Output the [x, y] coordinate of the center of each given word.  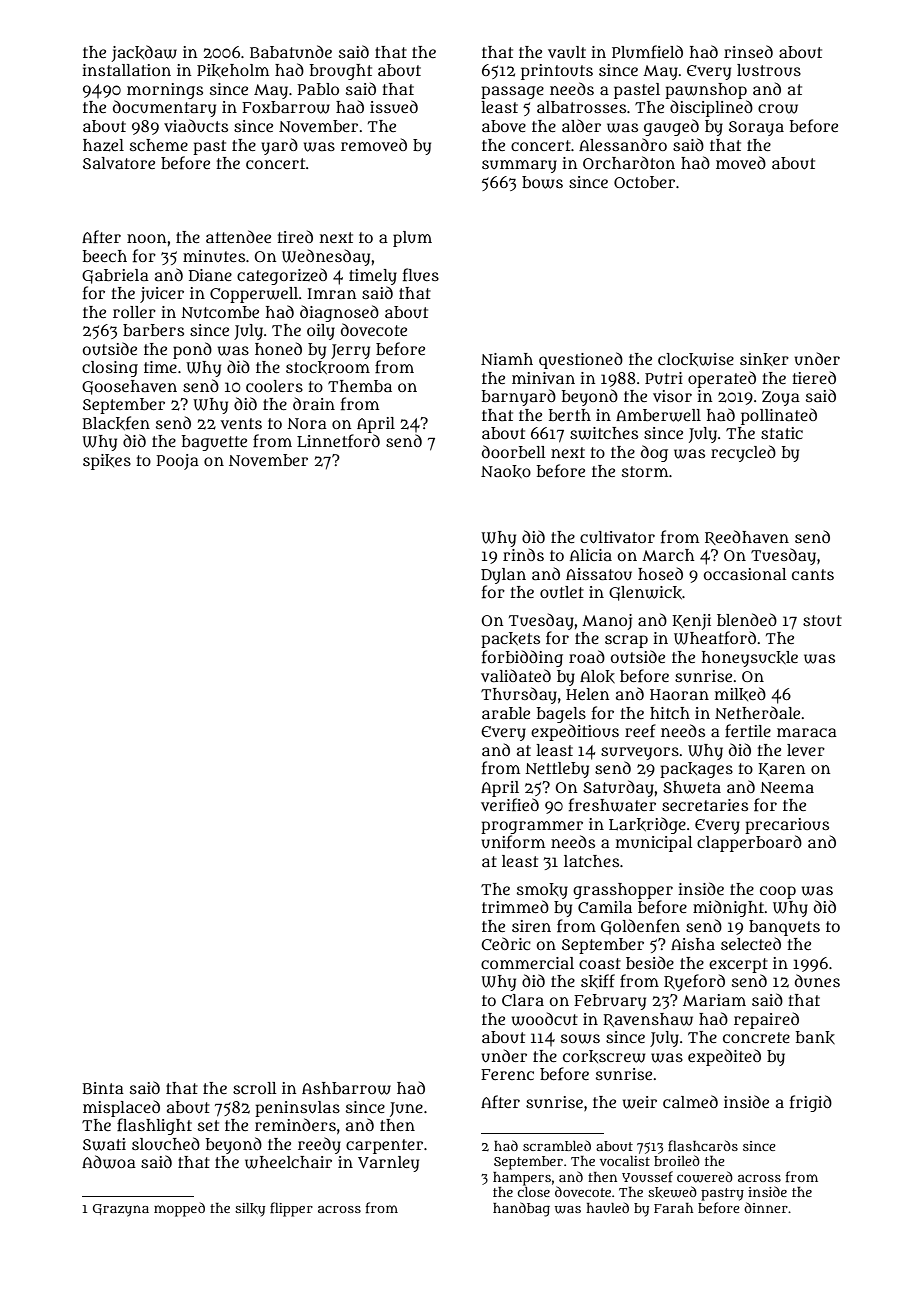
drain [314, 403]
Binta [103, 1088]
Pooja [178, 462]
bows [542, 182]
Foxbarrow [286, 107]
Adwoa [109, 1162]
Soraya [756, 128]
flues [421, 275]
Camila [605, 907]
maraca [807, 732]
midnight [728, 908]
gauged [671, 127]
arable [506, 713]
